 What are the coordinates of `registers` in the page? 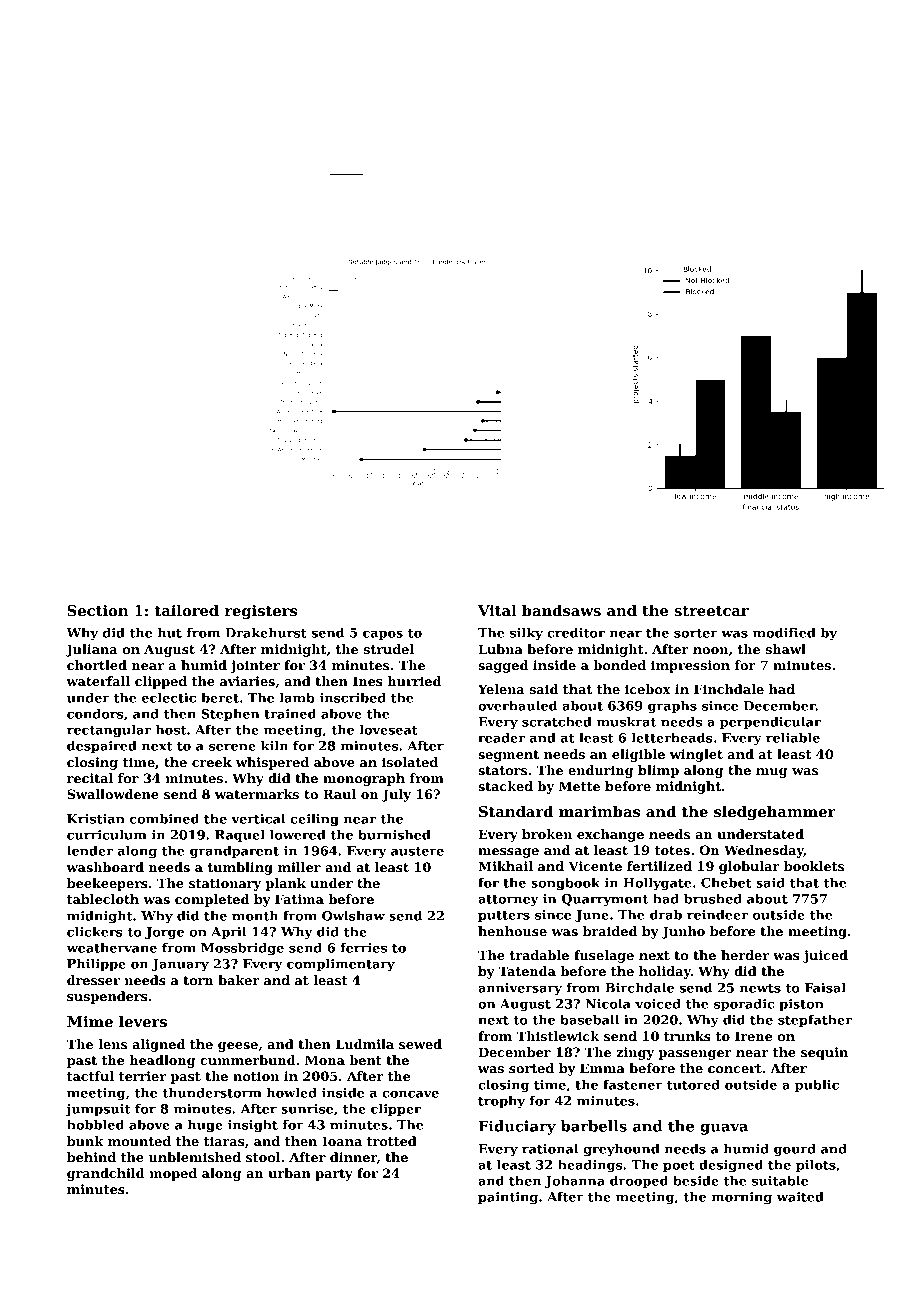 It's located at (261, 612).
